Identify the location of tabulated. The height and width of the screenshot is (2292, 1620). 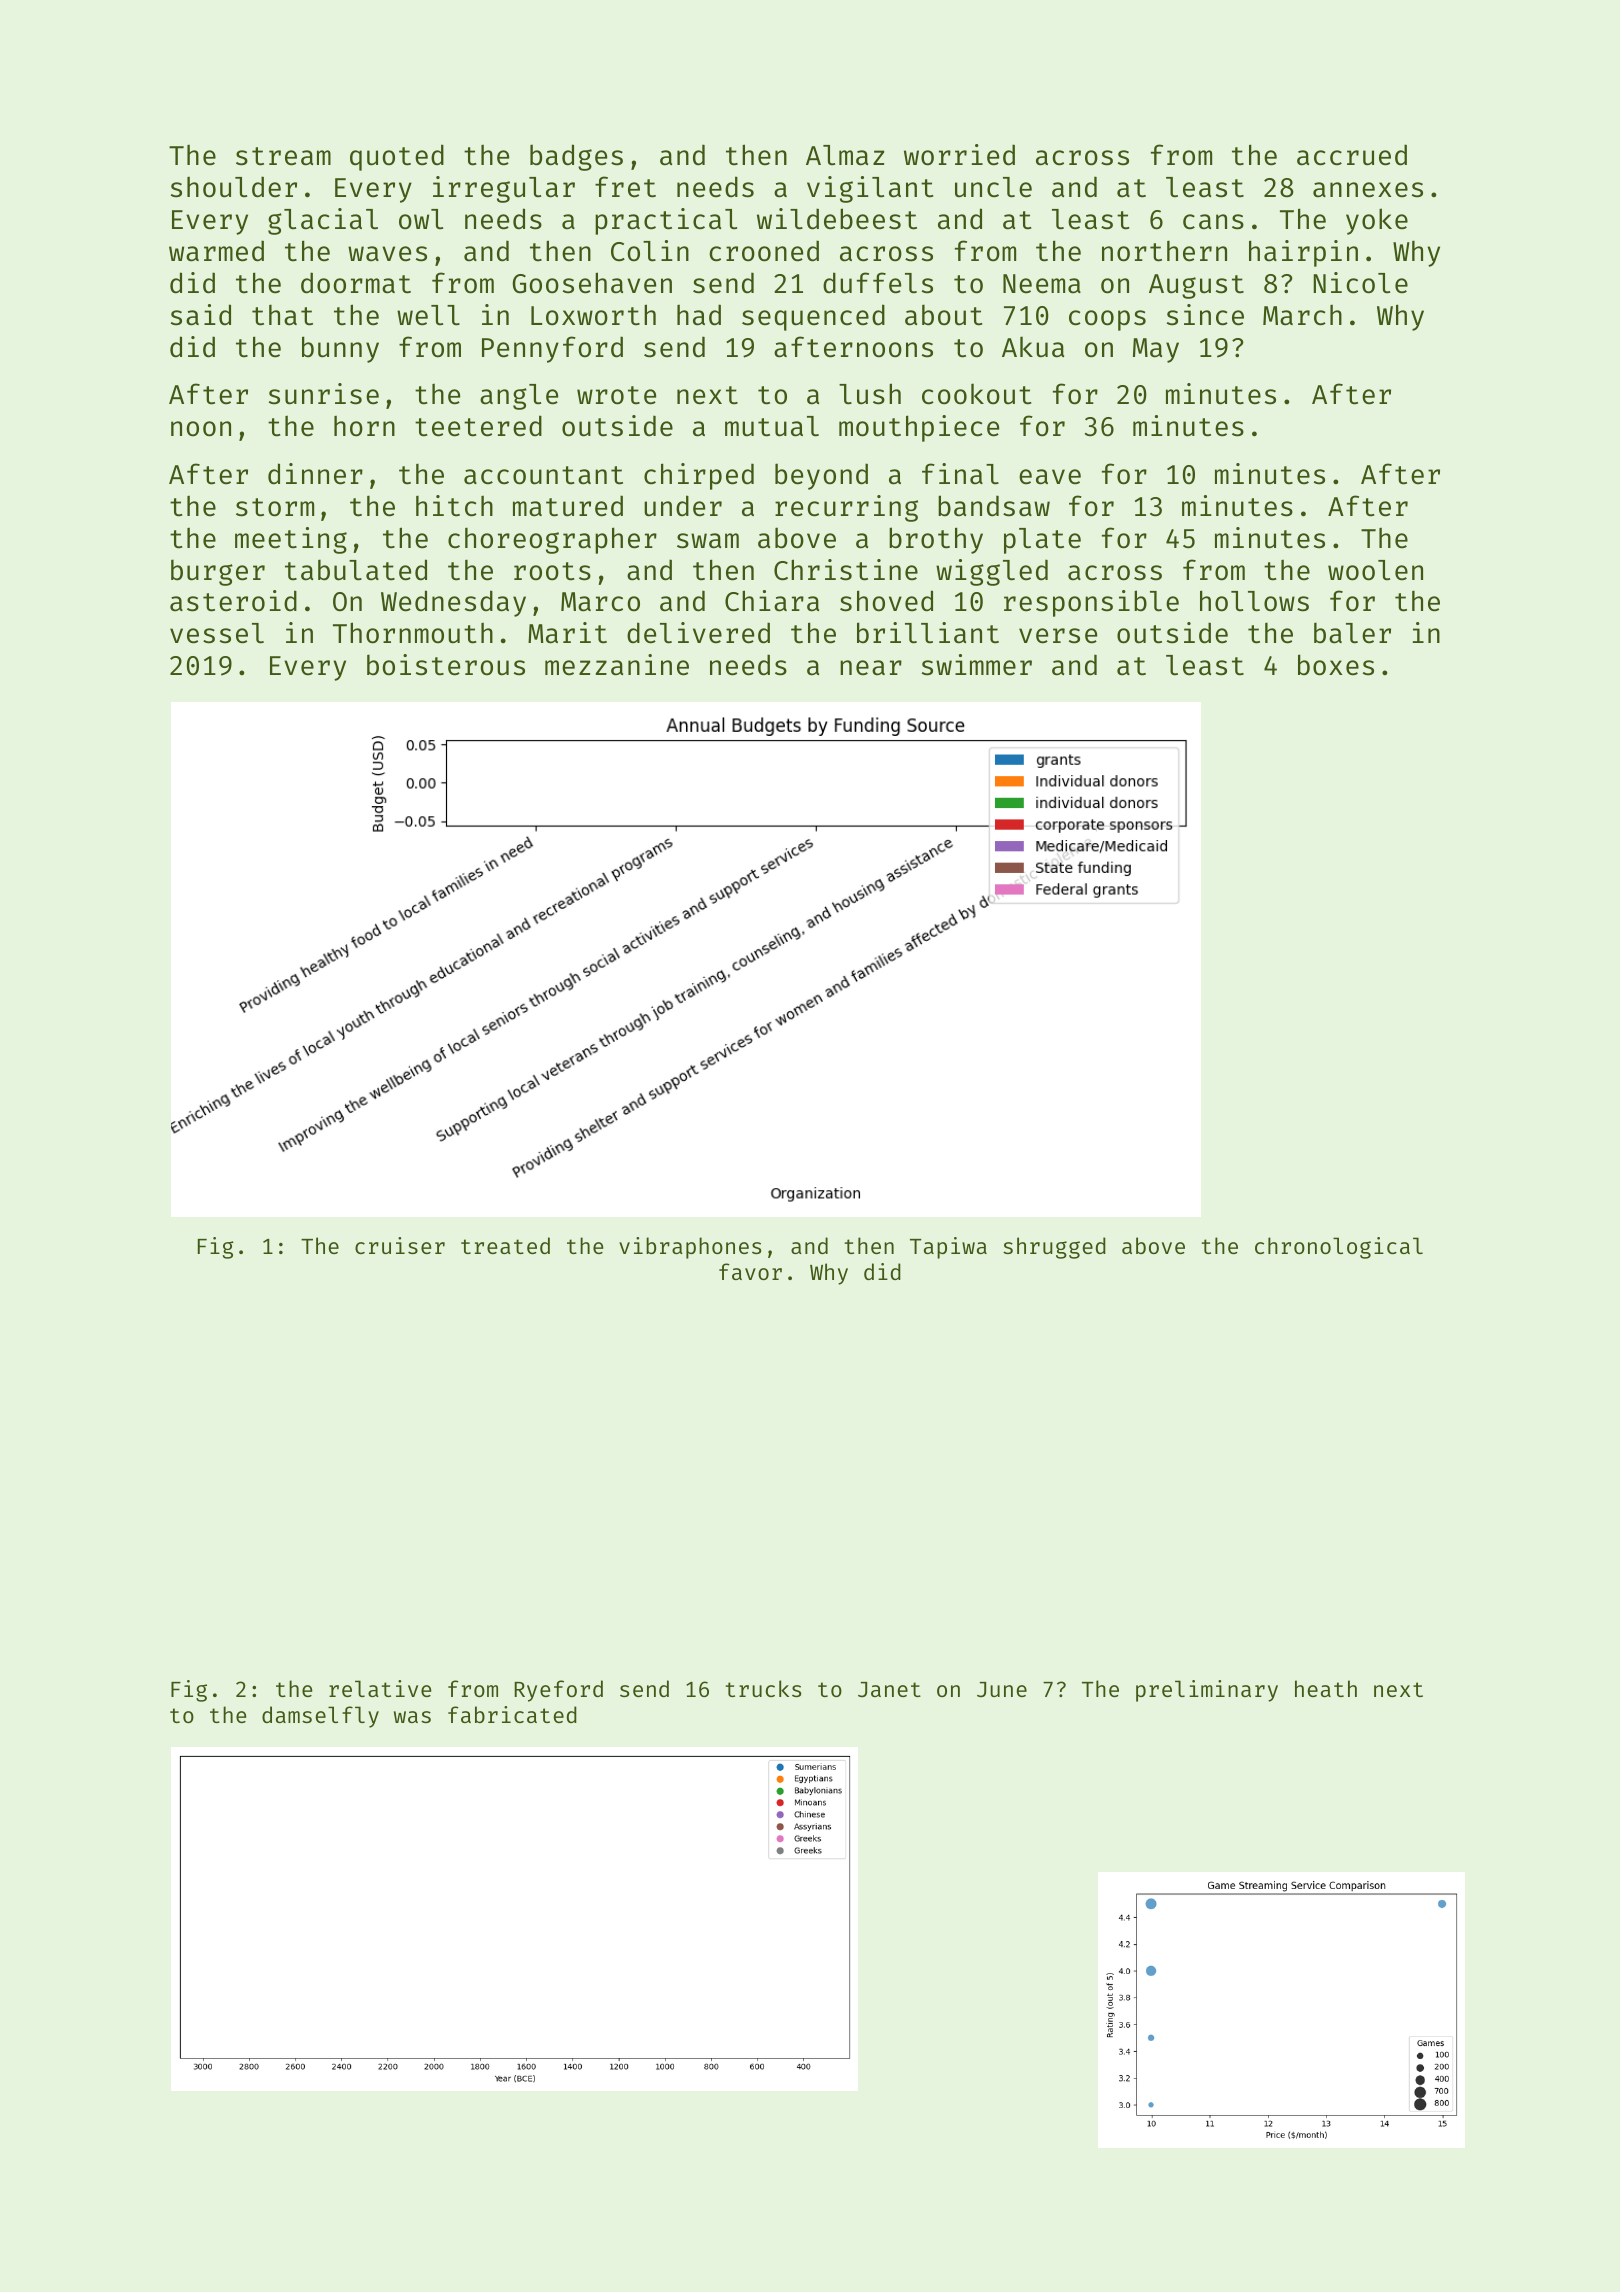
(356, 570).
